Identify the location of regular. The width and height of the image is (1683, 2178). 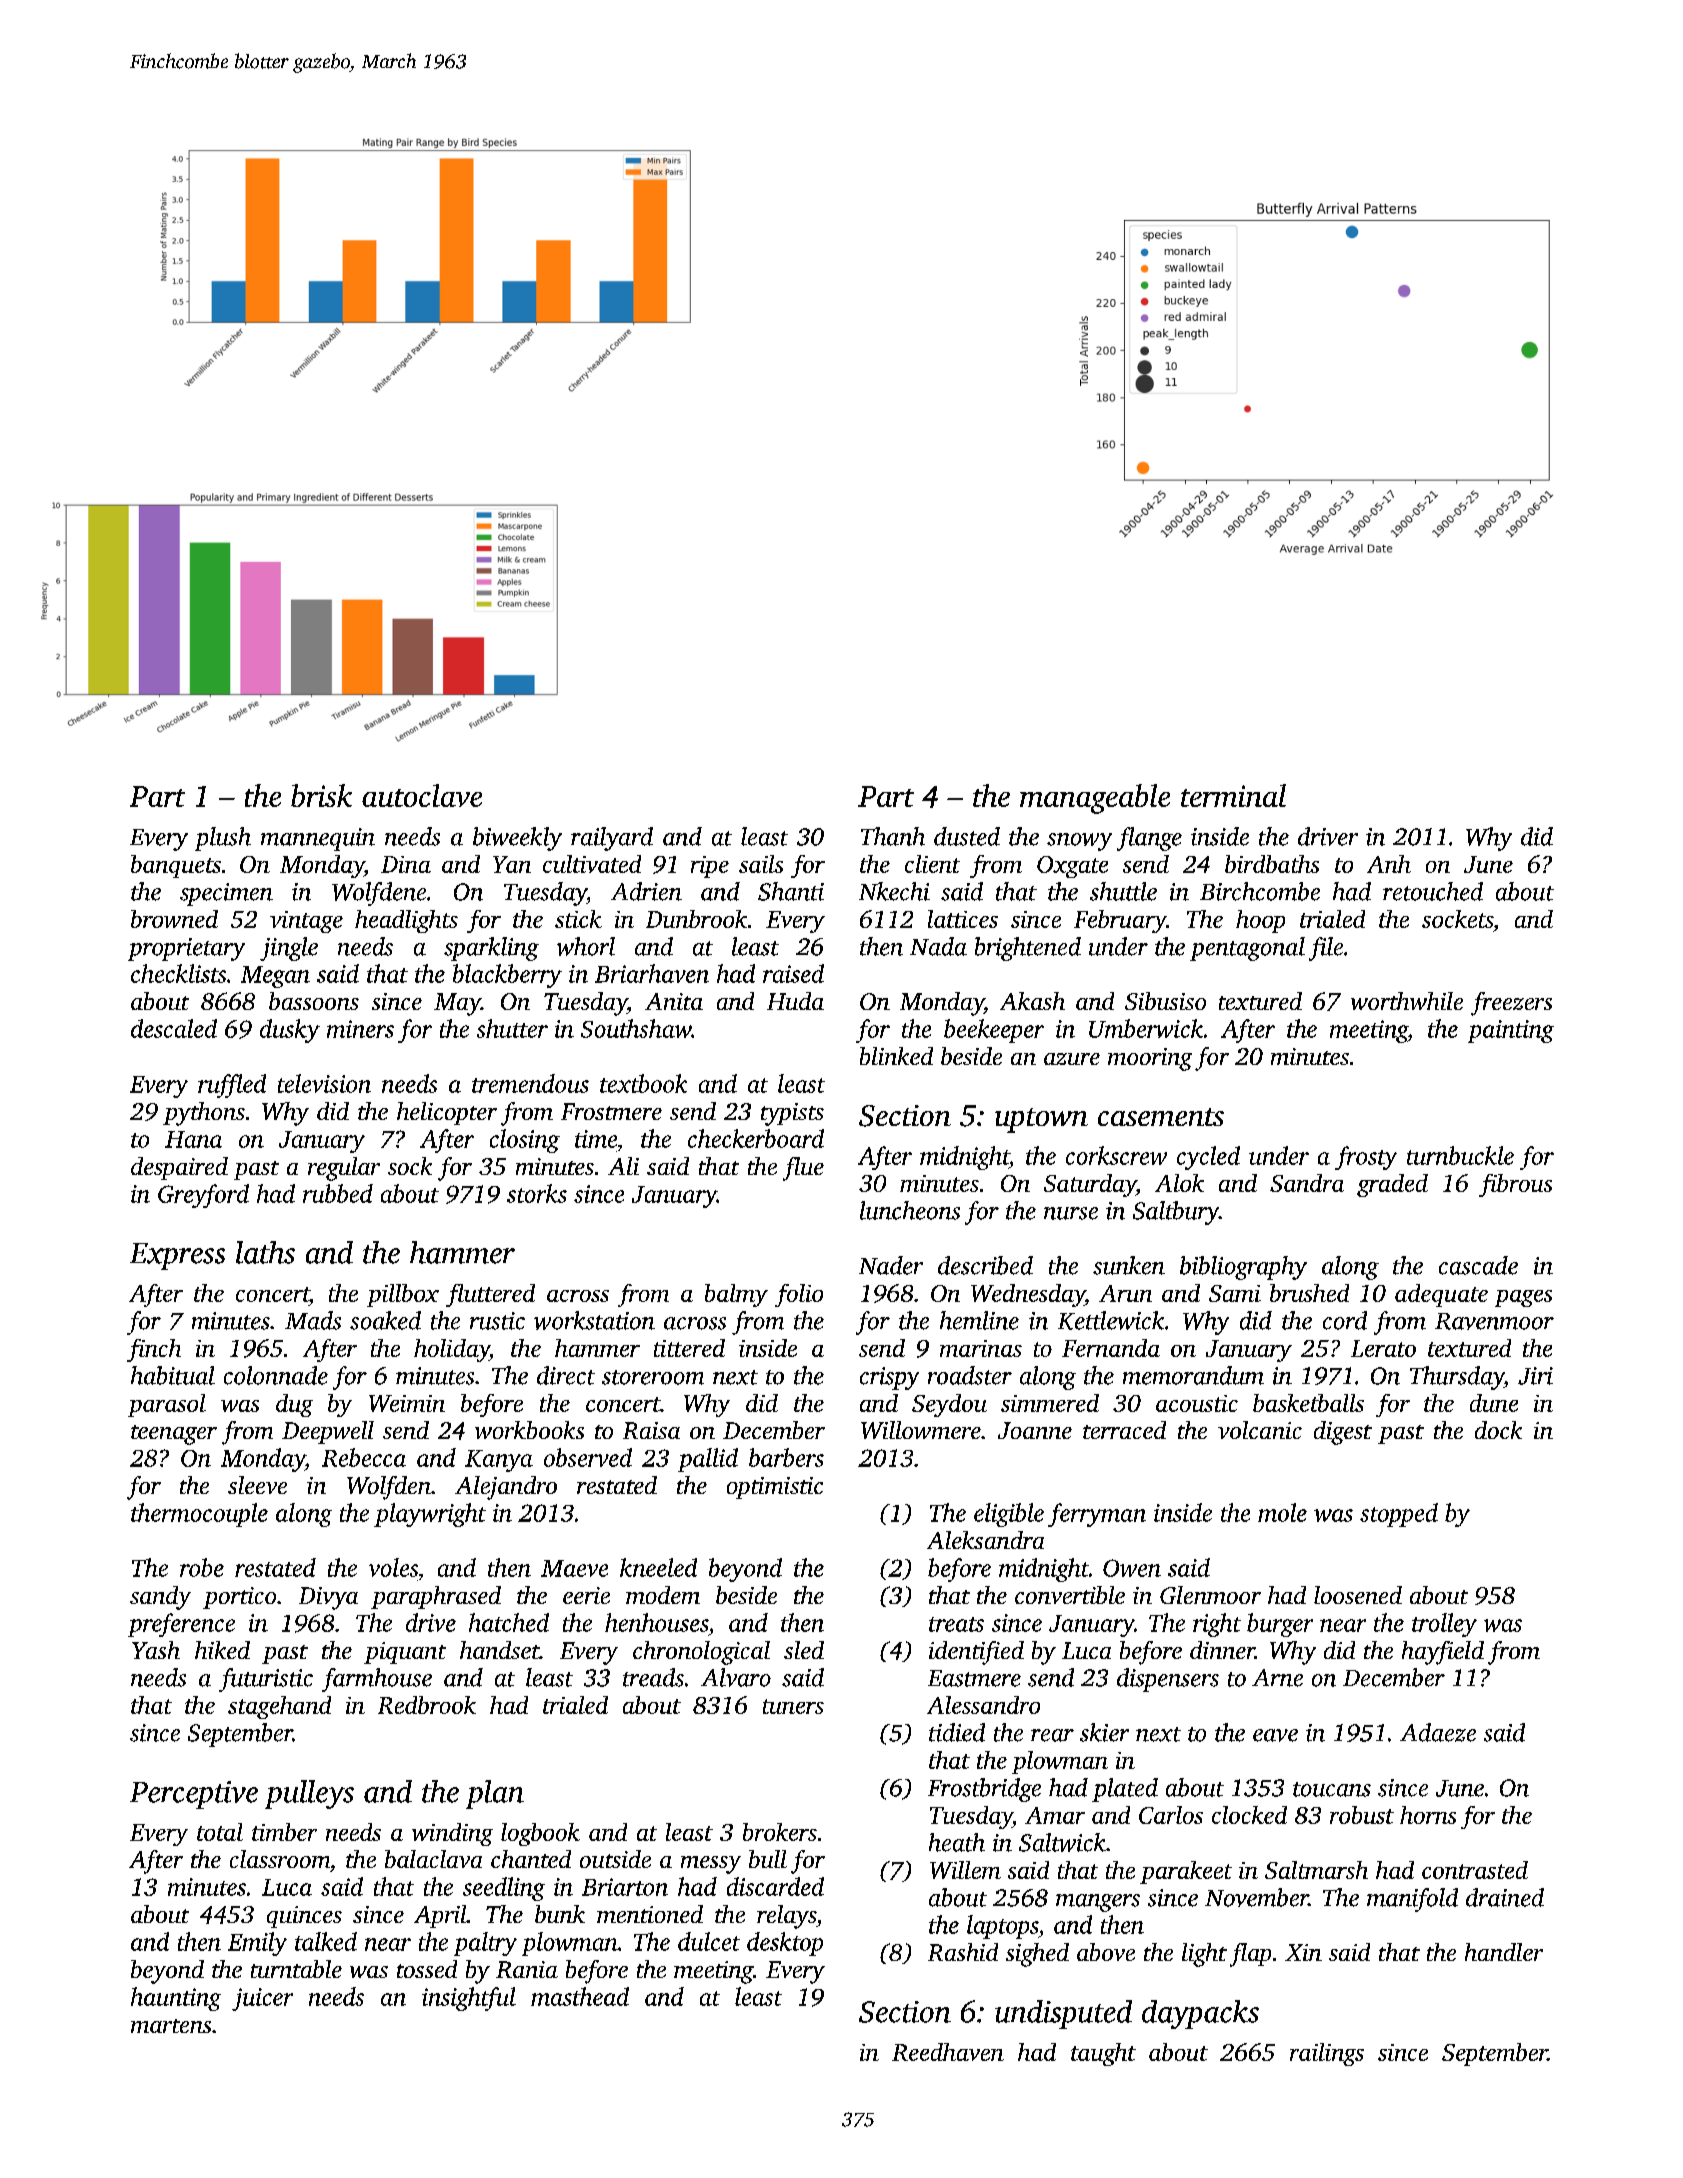
(344, 1169).
